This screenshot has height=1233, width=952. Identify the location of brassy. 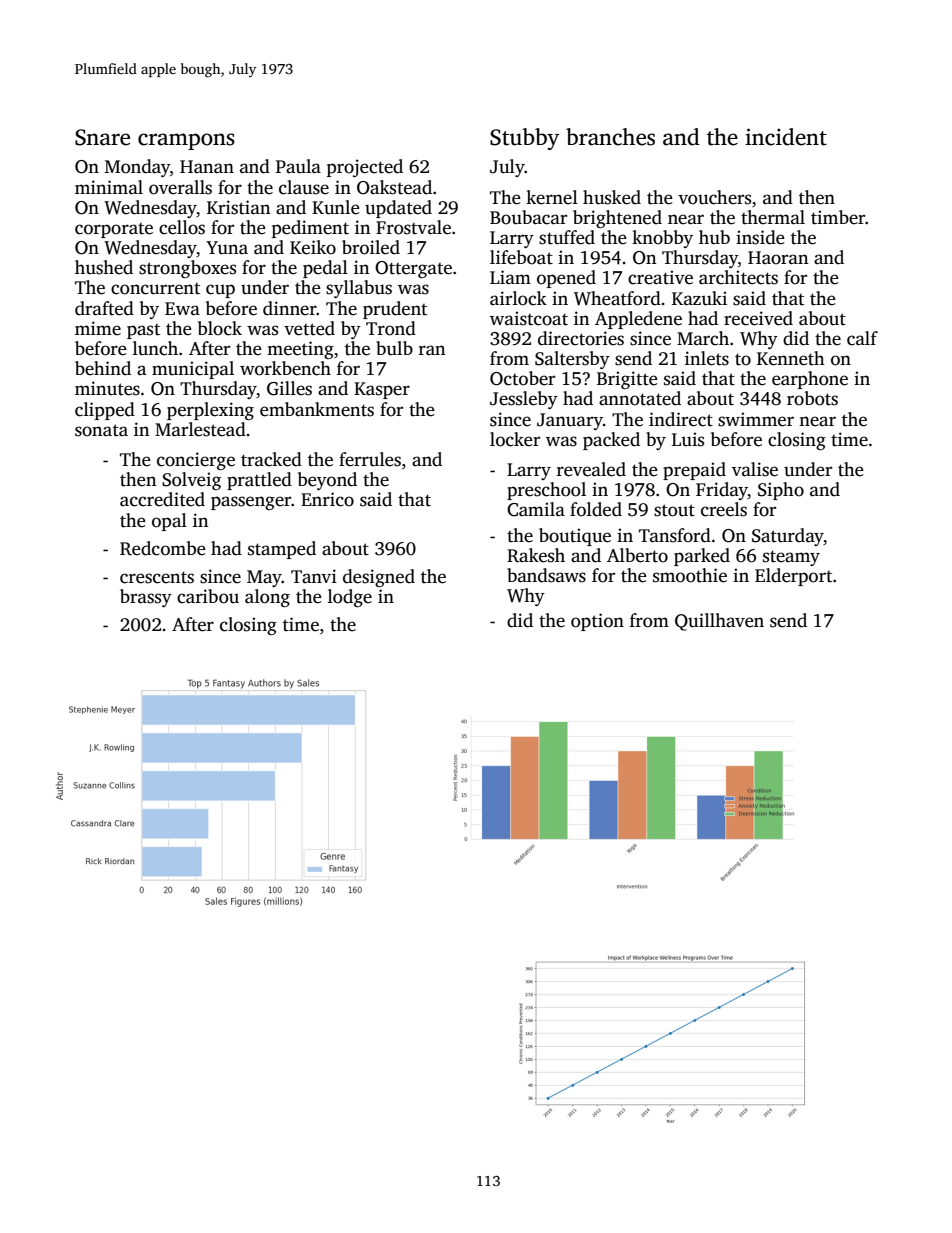
(146, 598).
